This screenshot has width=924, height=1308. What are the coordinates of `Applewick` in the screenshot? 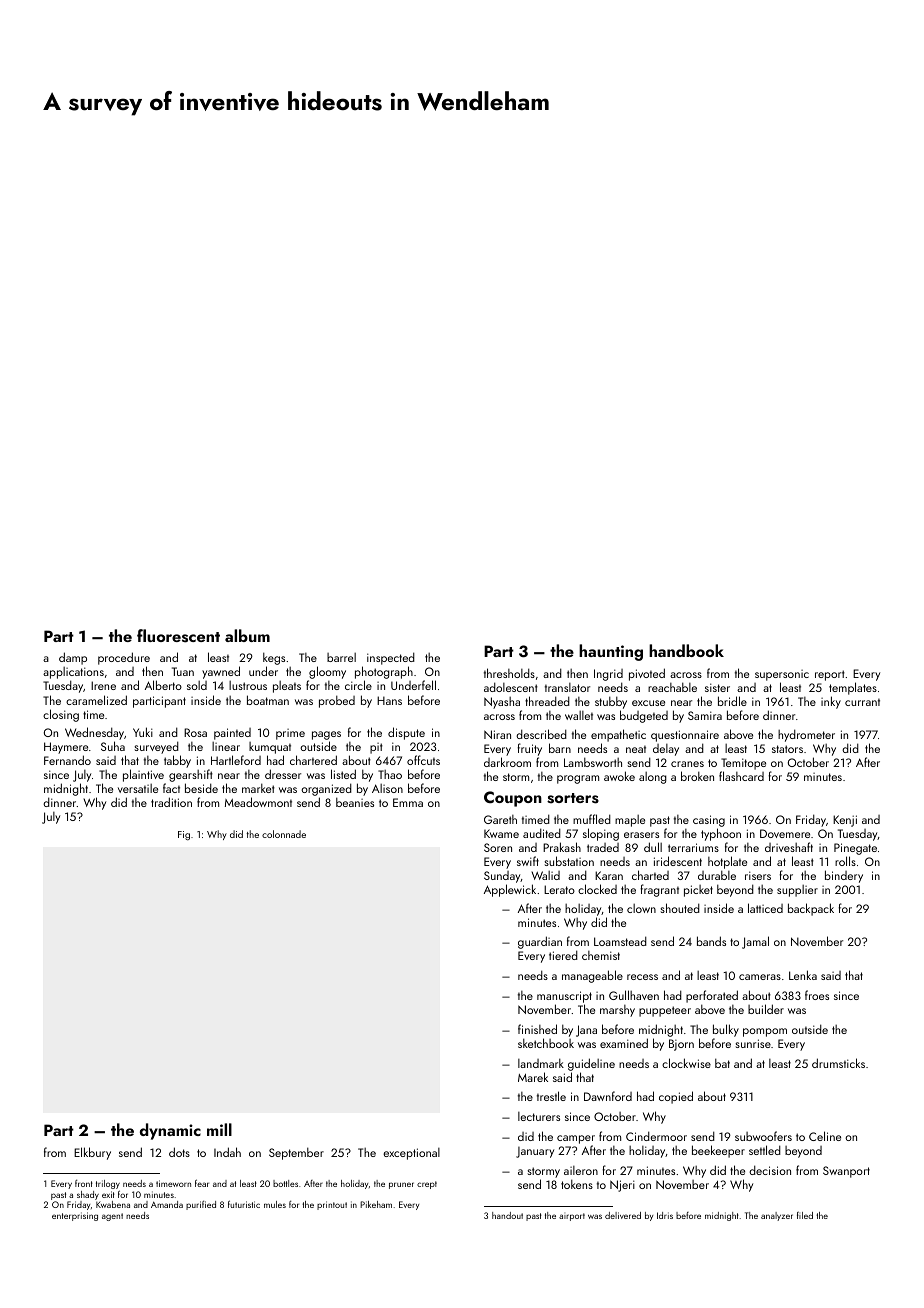 It's located at (510, 890).
